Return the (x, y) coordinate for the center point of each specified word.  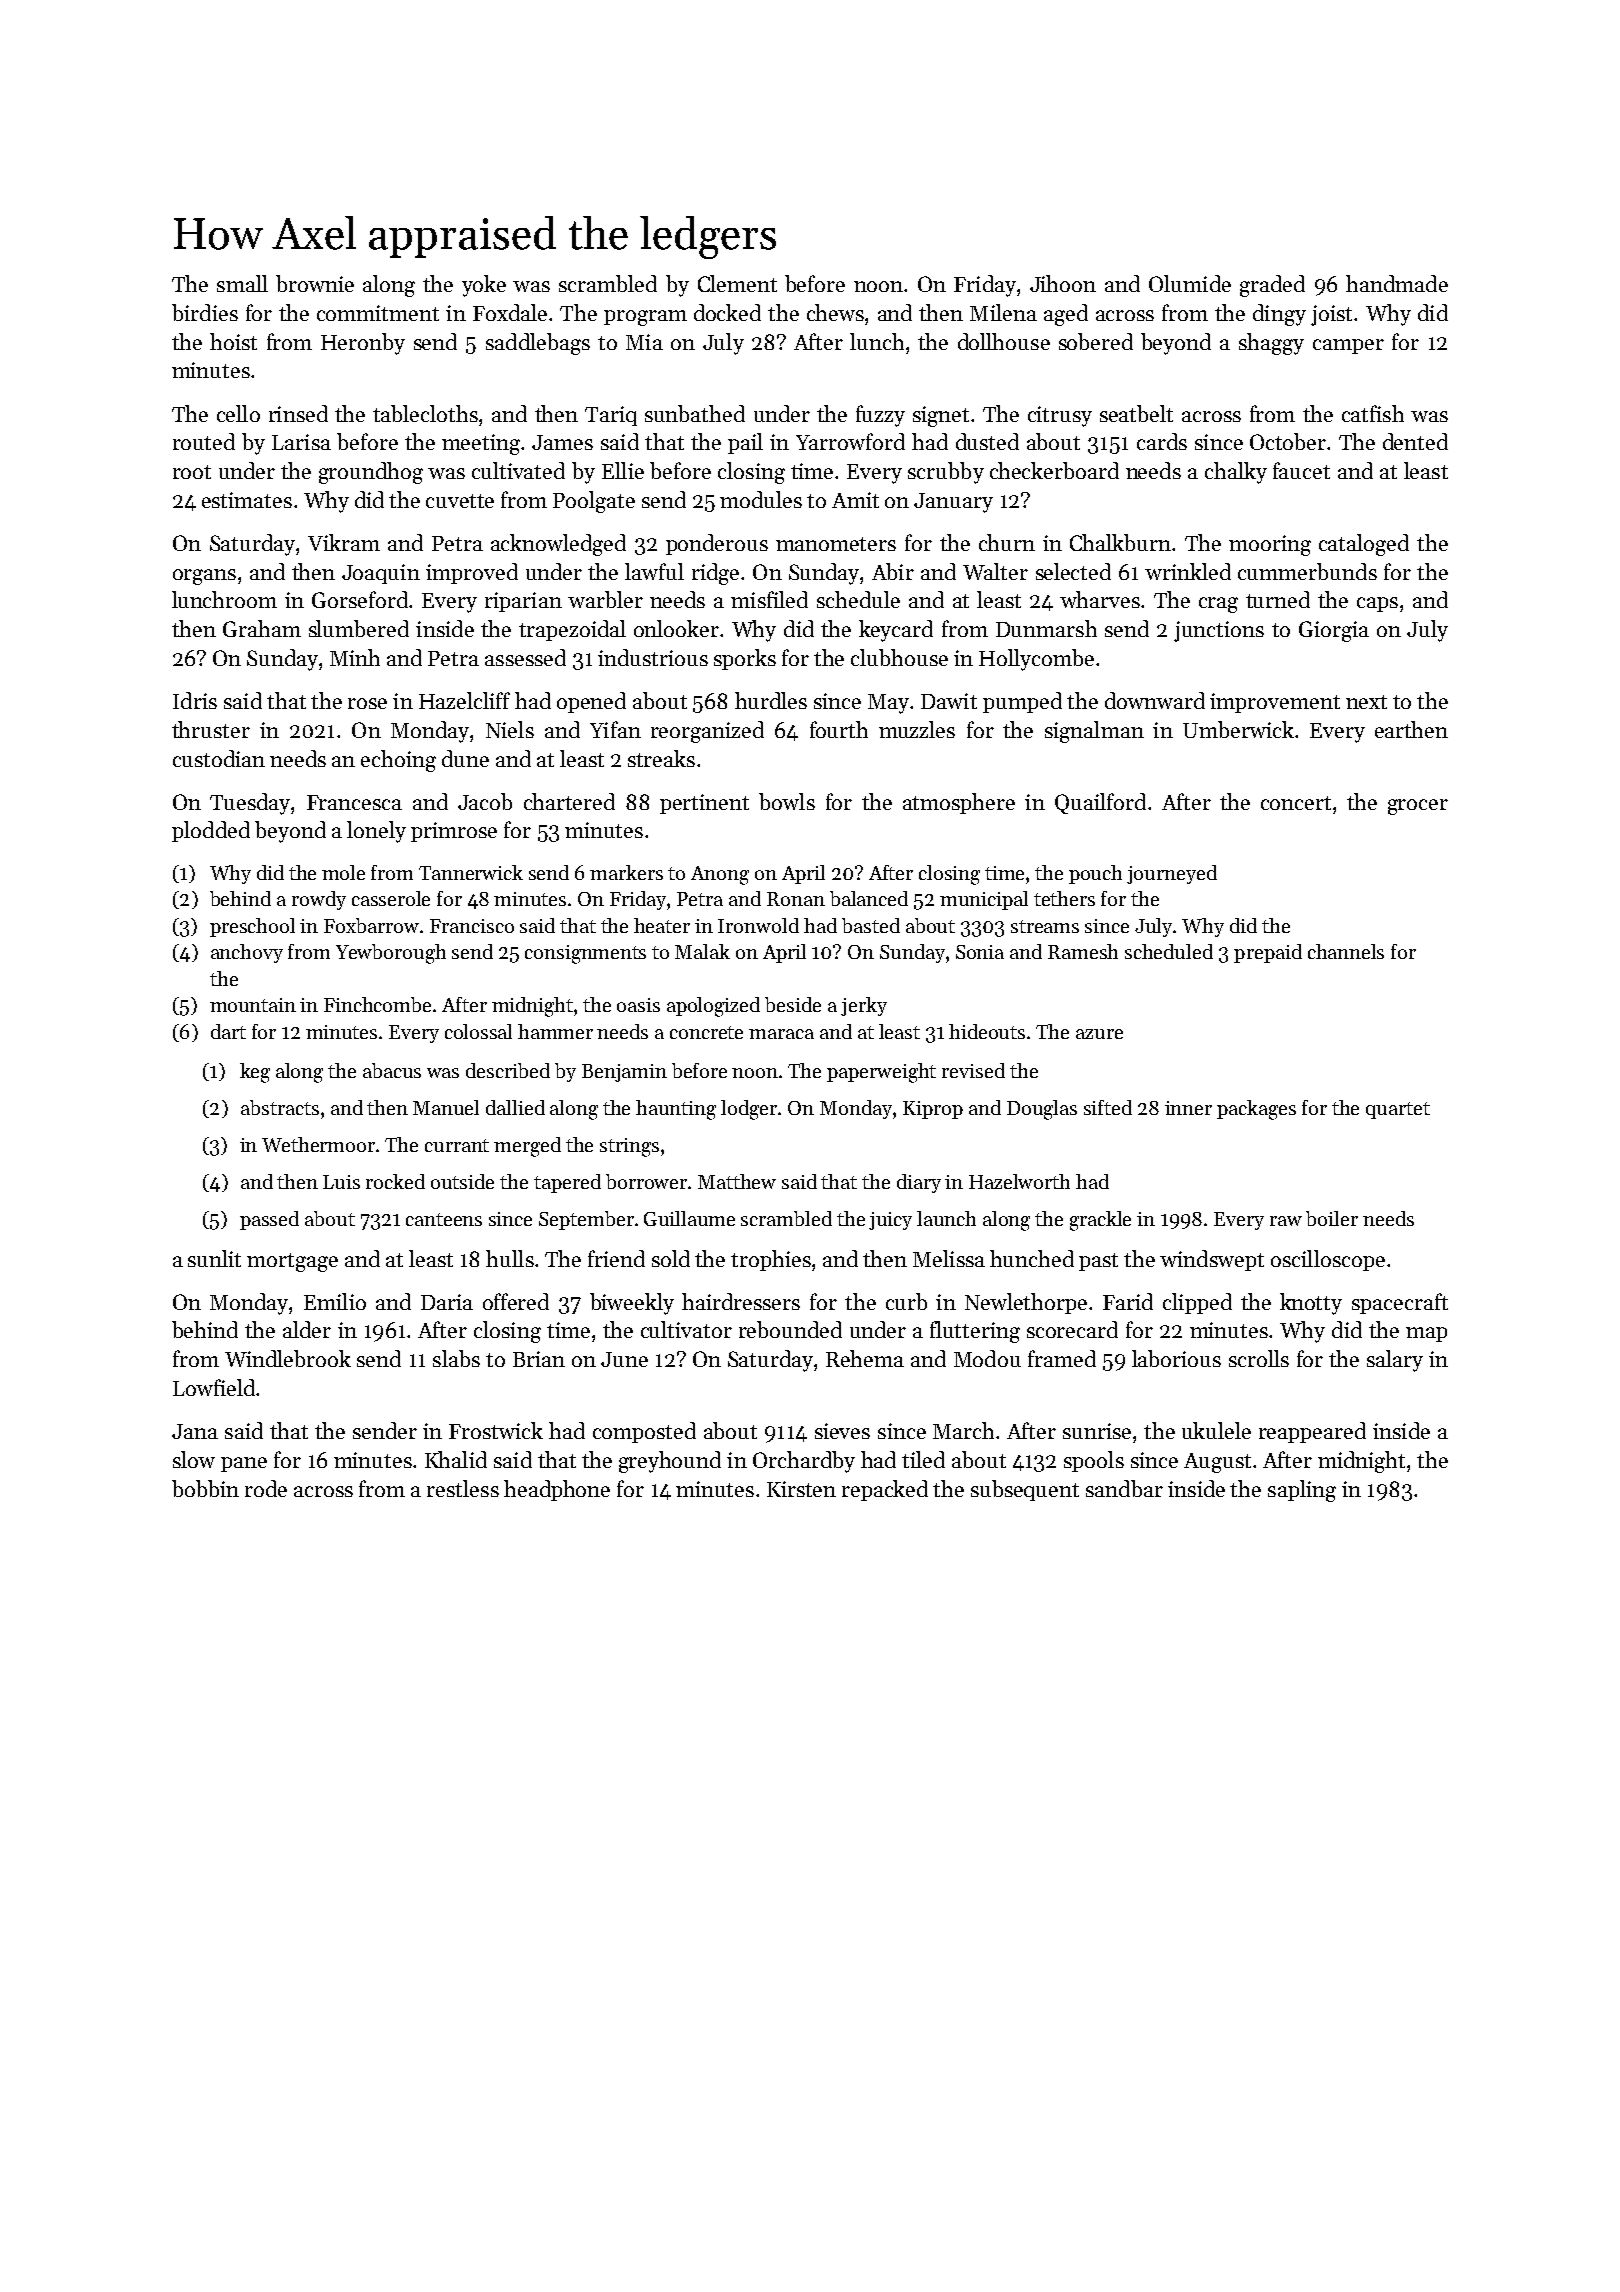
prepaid (1268, 953)
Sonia (980, 952)
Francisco (472, 926)
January (953, 503)
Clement (737, 283)
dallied (515, 1107)
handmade (1397, 283)
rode (266, 1488)
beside (793, 1004)
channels (1346, 951)
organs (204, 577)
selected (1073, 571)
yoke (484, 286)
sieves (842, 1431)
